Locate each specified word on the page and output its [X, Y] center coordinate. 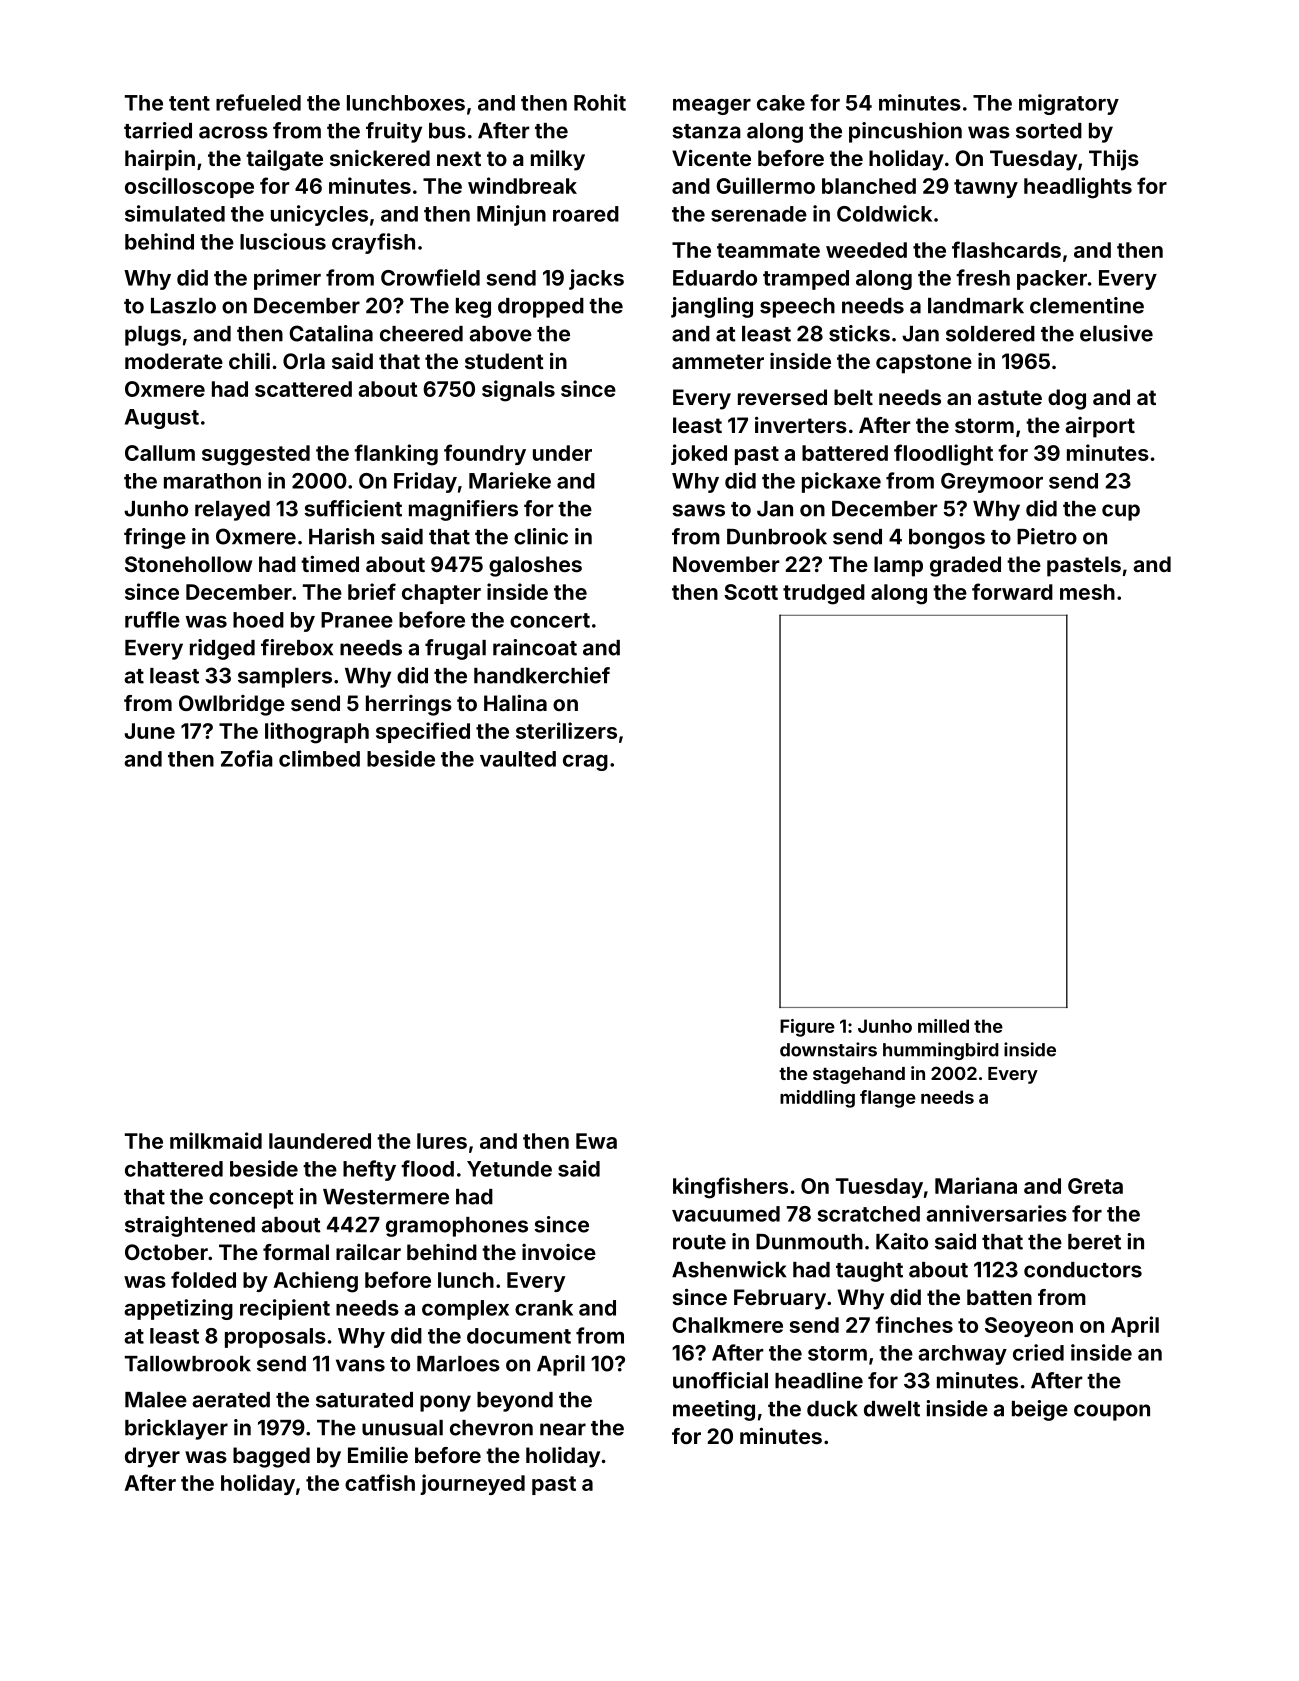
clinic [541, 536]
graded [965, 566]
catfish [380, 1482]
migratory [1069, 104]
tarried [158, 130]
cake [781, 103]
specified [423, 732]
